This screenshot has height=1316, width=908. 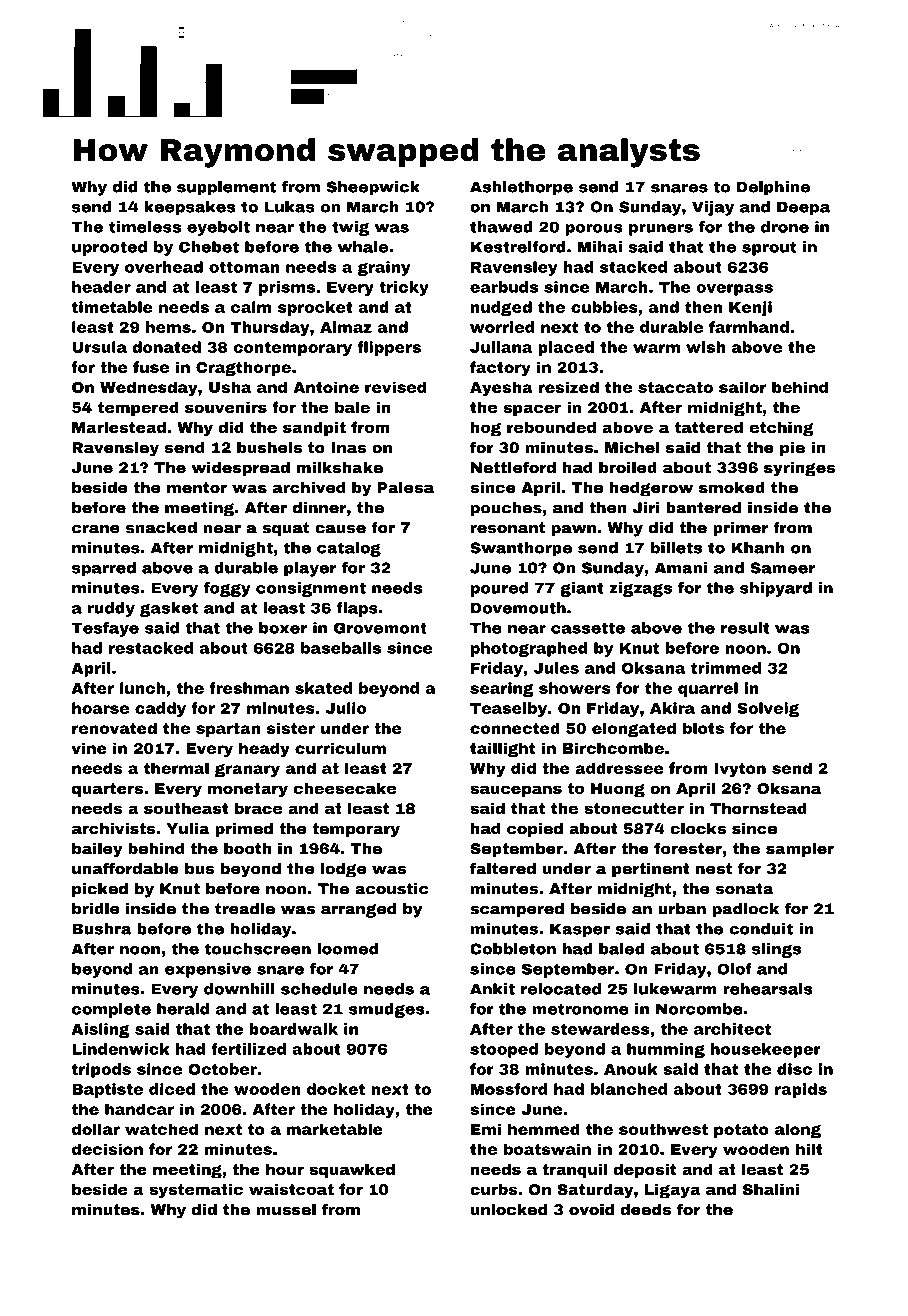 I want to click on unlocked, so click(x=509, y=1209).
